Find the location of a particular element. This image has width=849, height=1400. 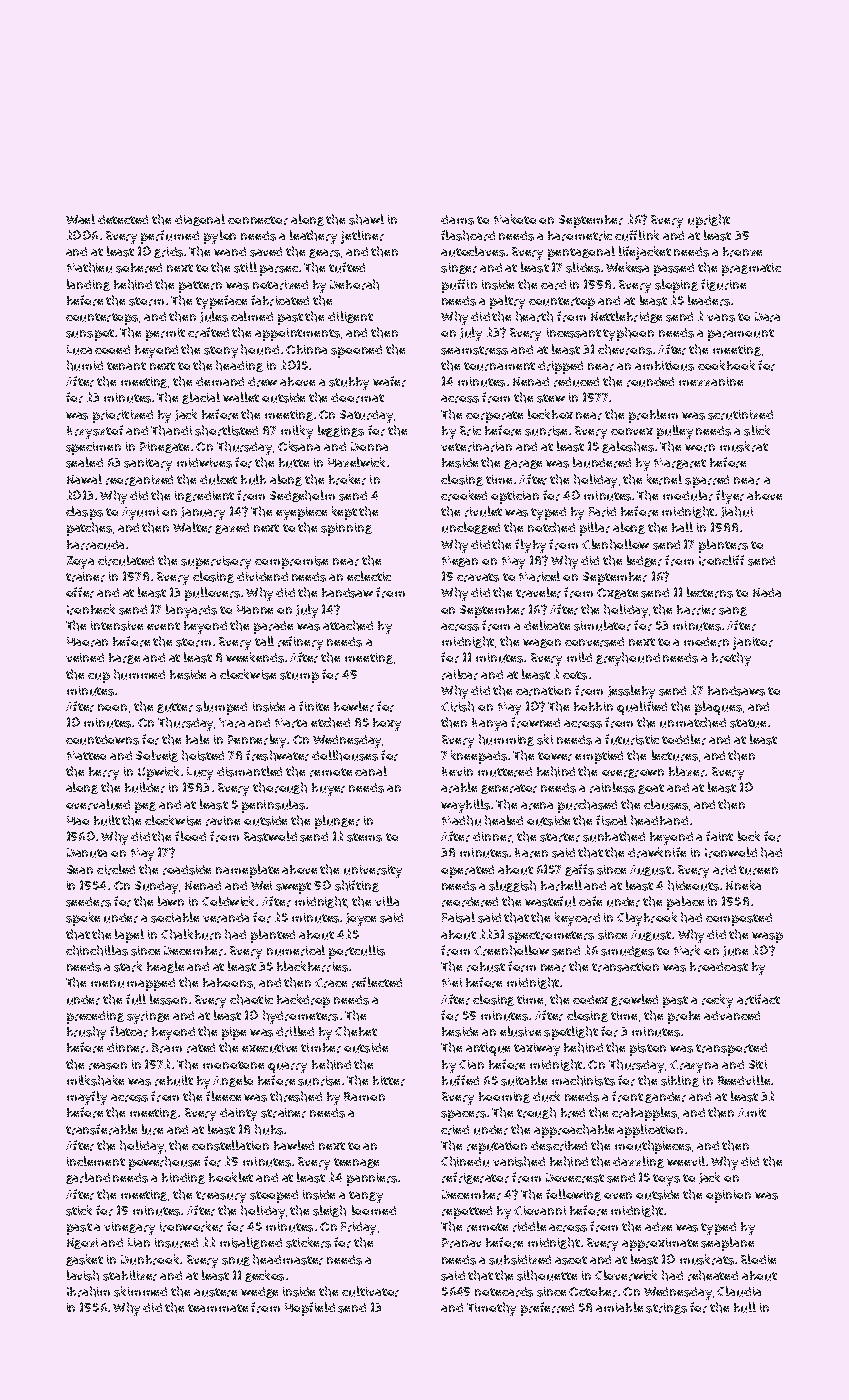

upright is located at coordinates (709, 221).
